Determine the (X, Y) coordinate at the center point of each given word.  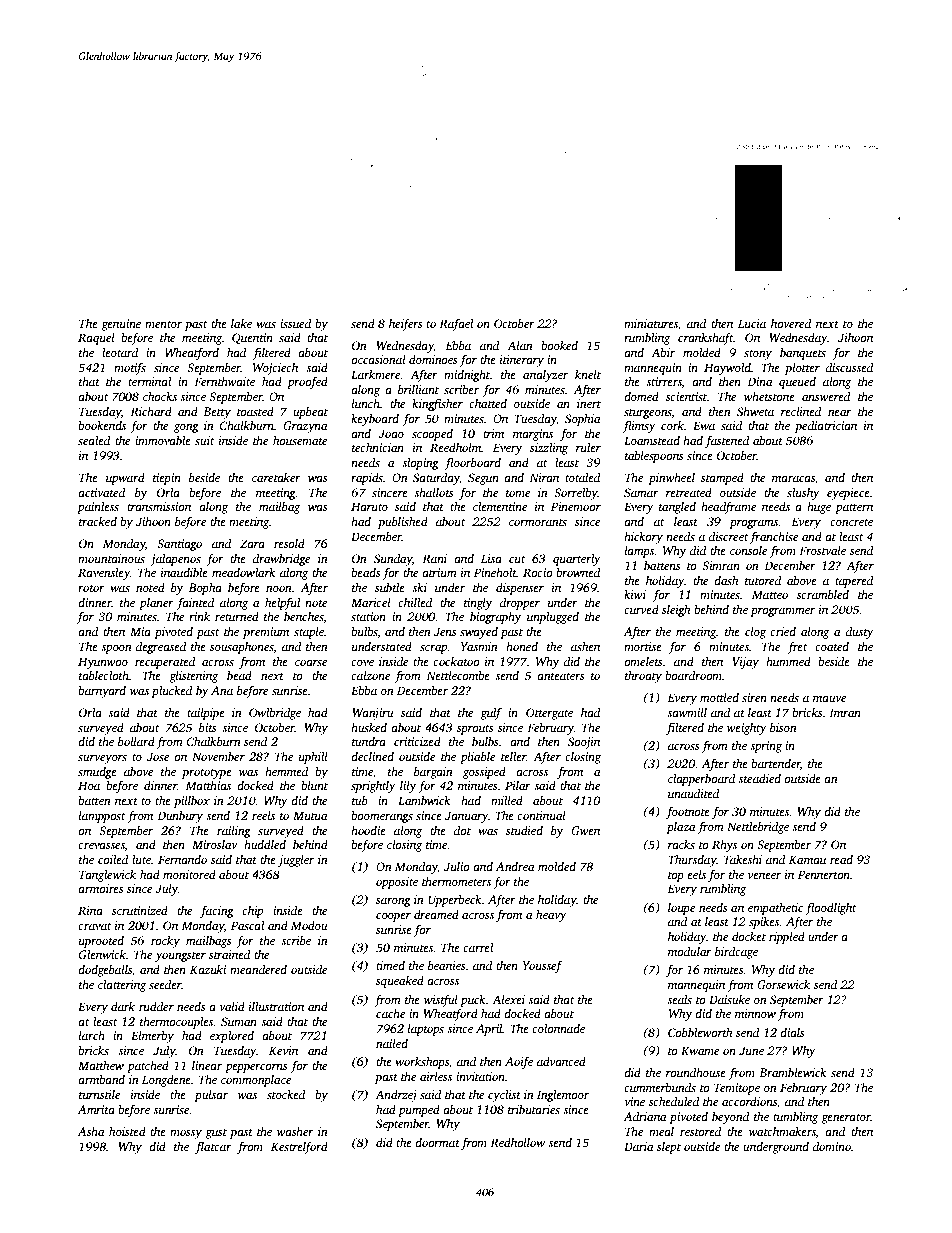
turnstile (99, 1094)
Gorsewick (783, 984)
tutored (763, 580)
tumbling (795, 1118)
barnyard (102, 692)
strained (229, 954)
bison (783, 727)
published (403, 523)
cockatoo (456, 661)
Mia (140, 631)
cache (390, 1013)
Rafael (456, 324)
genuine (121, 325)
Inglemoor (563, 1096)
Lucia (752, 323)
